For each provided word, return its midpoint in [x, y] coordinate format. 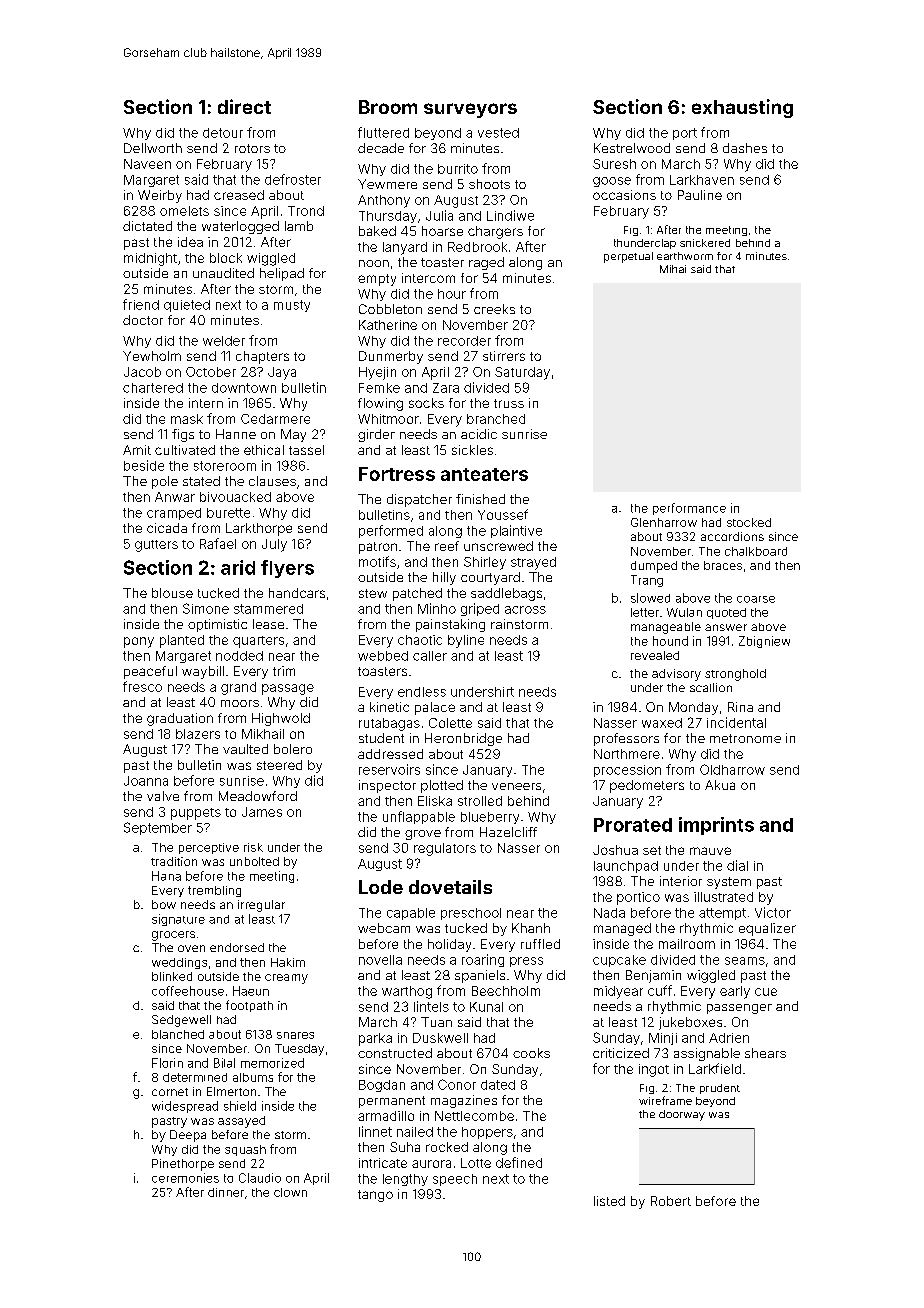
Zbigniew [764, 642]
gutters [156, 546]
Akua [720, 785]
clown [290, 1192]
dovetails [450, 887]
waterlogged [240, 227]
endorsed [237, 947]
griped [480, 609]
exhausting [742, 108]
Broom [388, 107]
